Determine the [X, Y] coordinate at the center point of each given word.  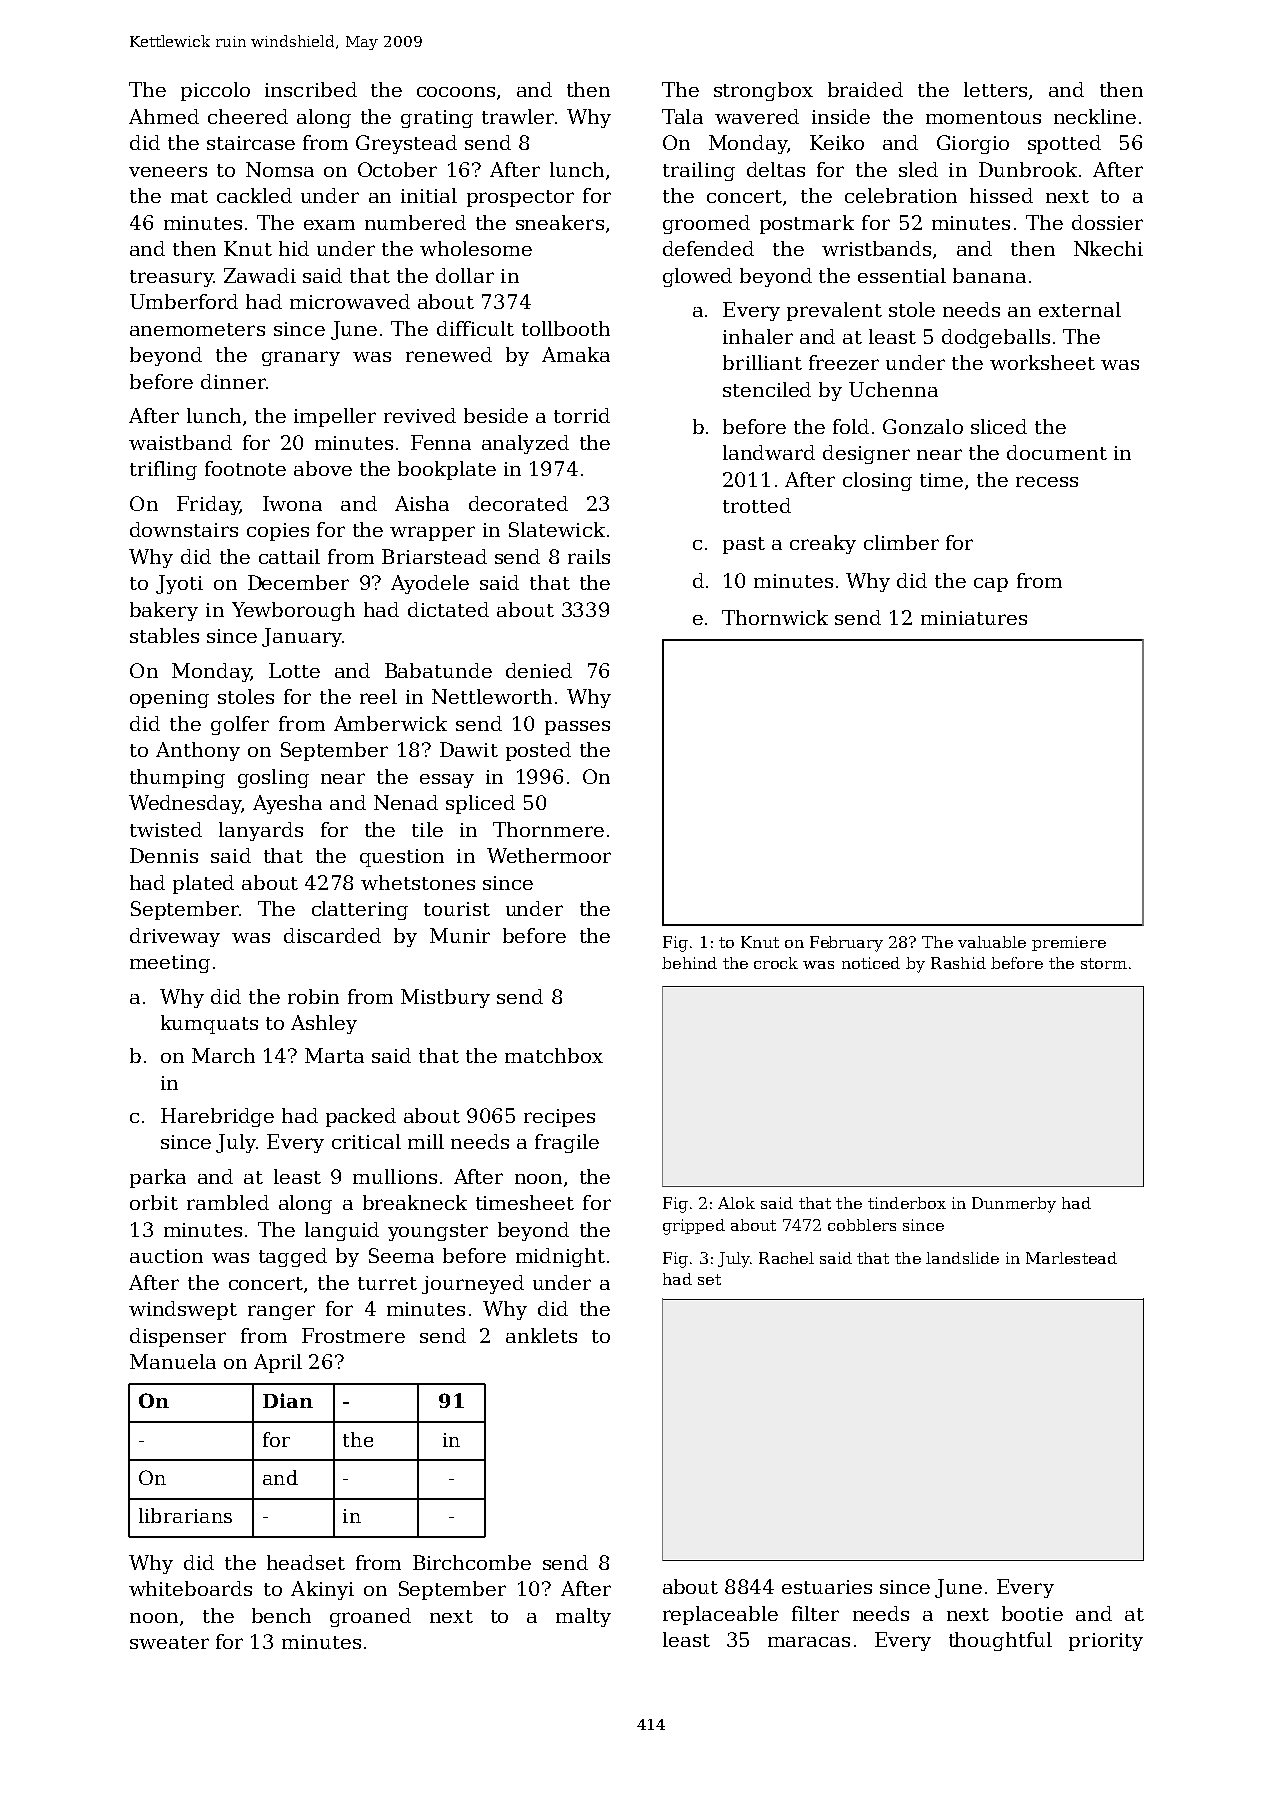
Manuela [173, 1361]
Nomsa [280, 169]
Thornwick [775, 617]
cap [991, 585]
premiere [1069, 943]
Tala [682, 116]
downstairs [184, 529]
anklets [541, 1335]
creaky [823, 544]
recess [1047, 481]
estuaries [827, 1587]
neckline [1095, 116]
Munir [460, 935]
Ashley [324, 1024]
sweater [169, 1642]
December [298, 582]
